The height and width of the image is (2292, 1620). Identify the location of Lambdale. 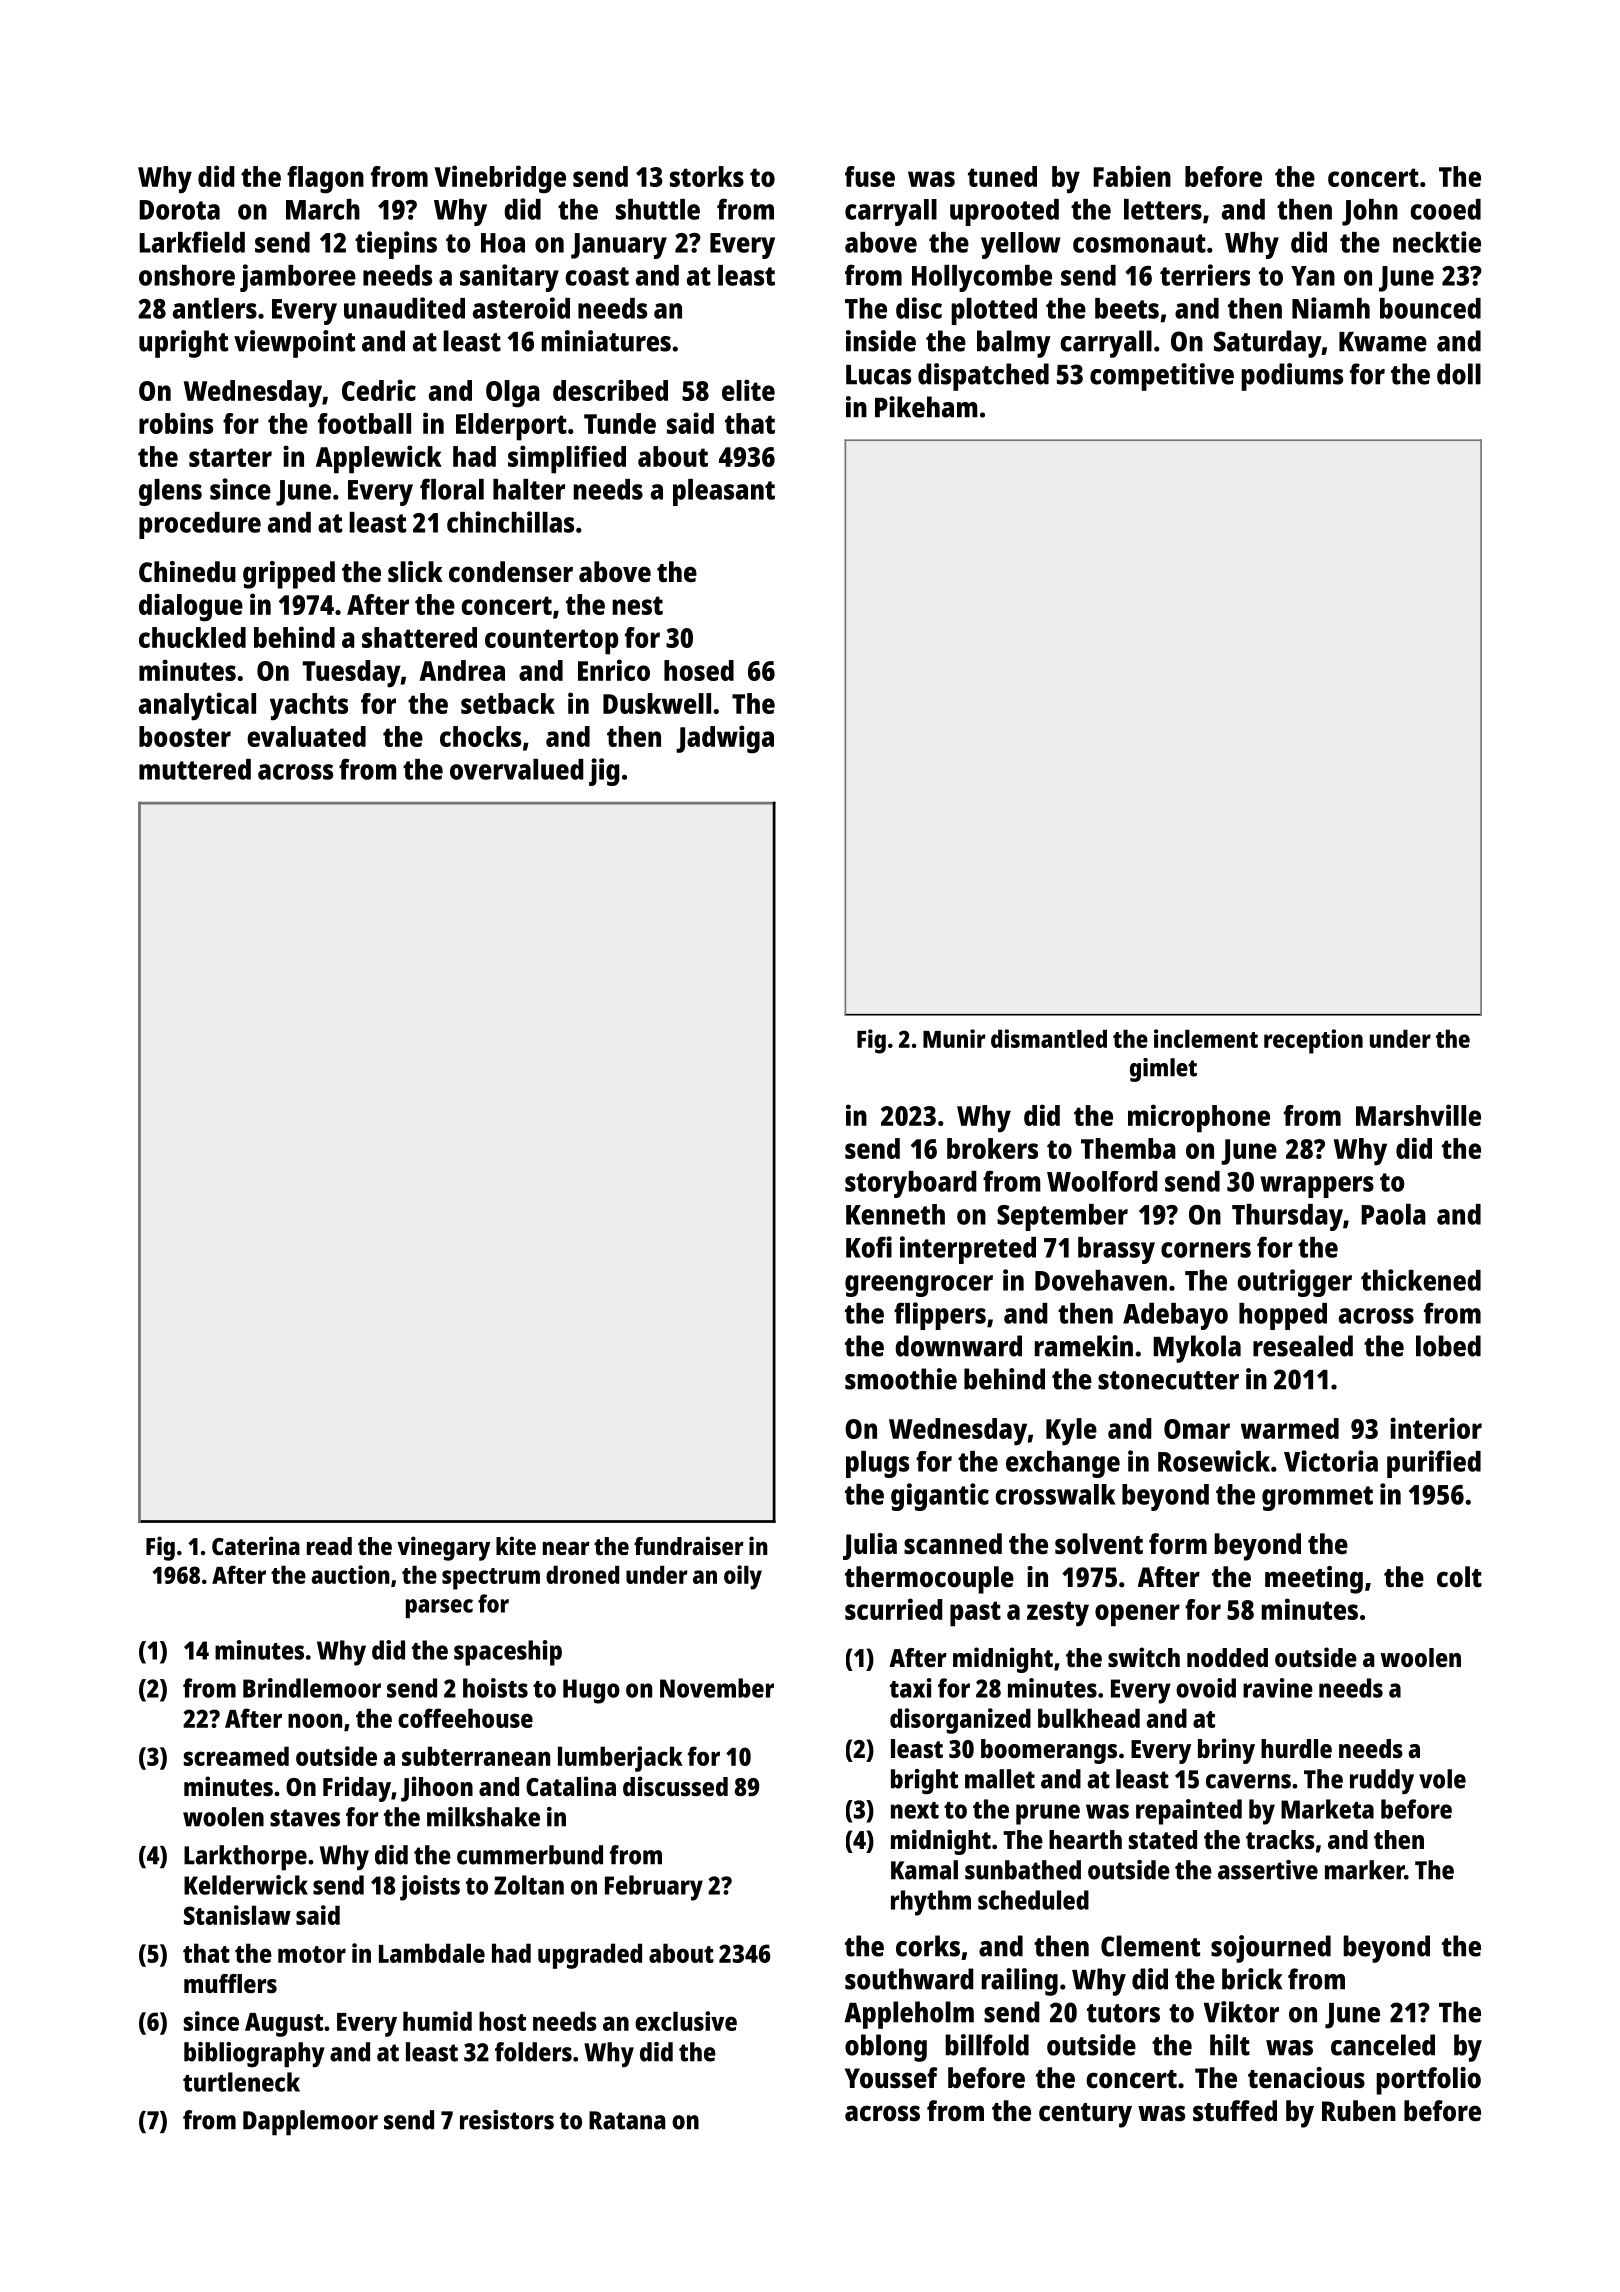
(432, 1953).
